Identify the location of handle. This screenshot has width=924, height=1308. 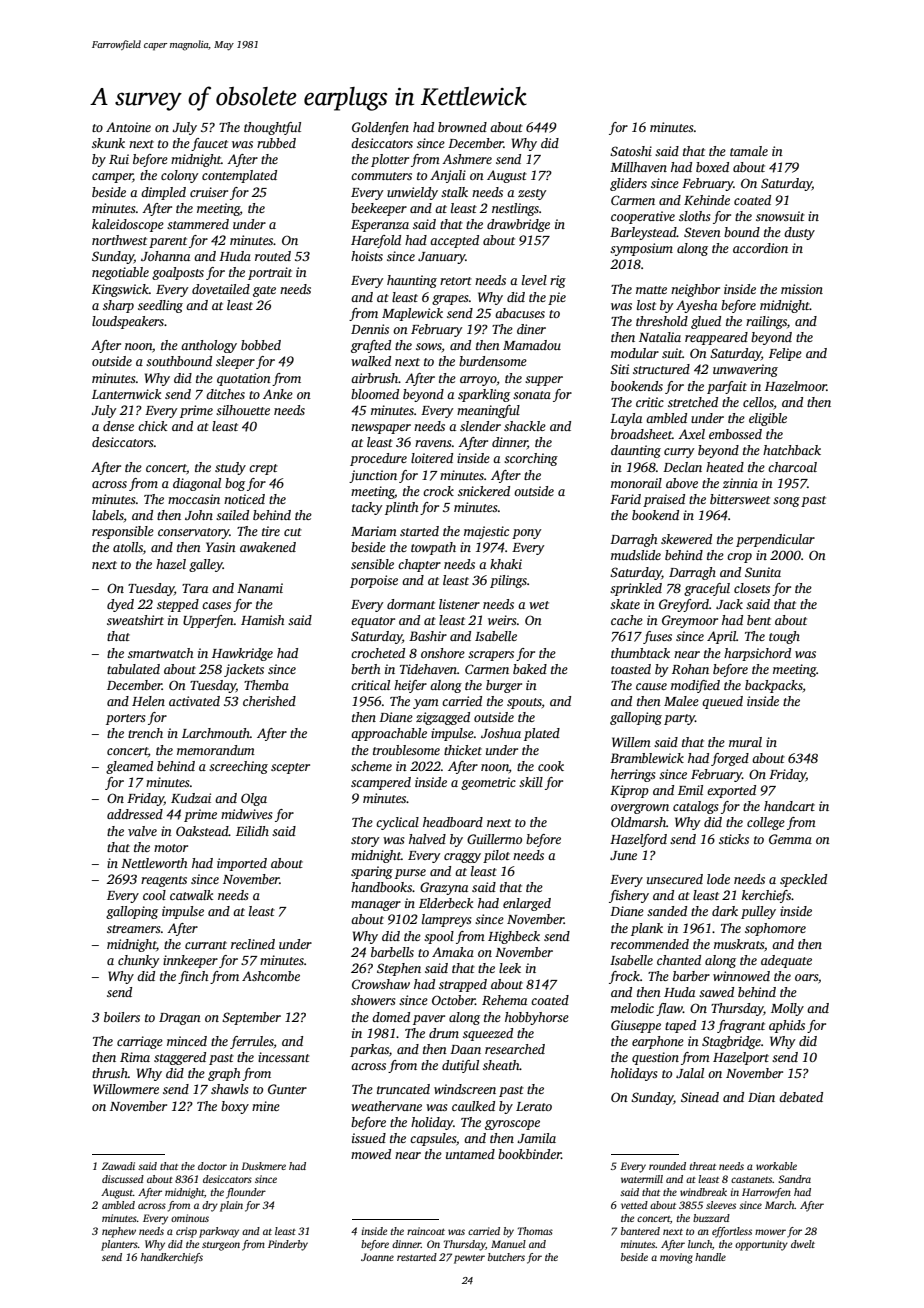
(710, 1257).
